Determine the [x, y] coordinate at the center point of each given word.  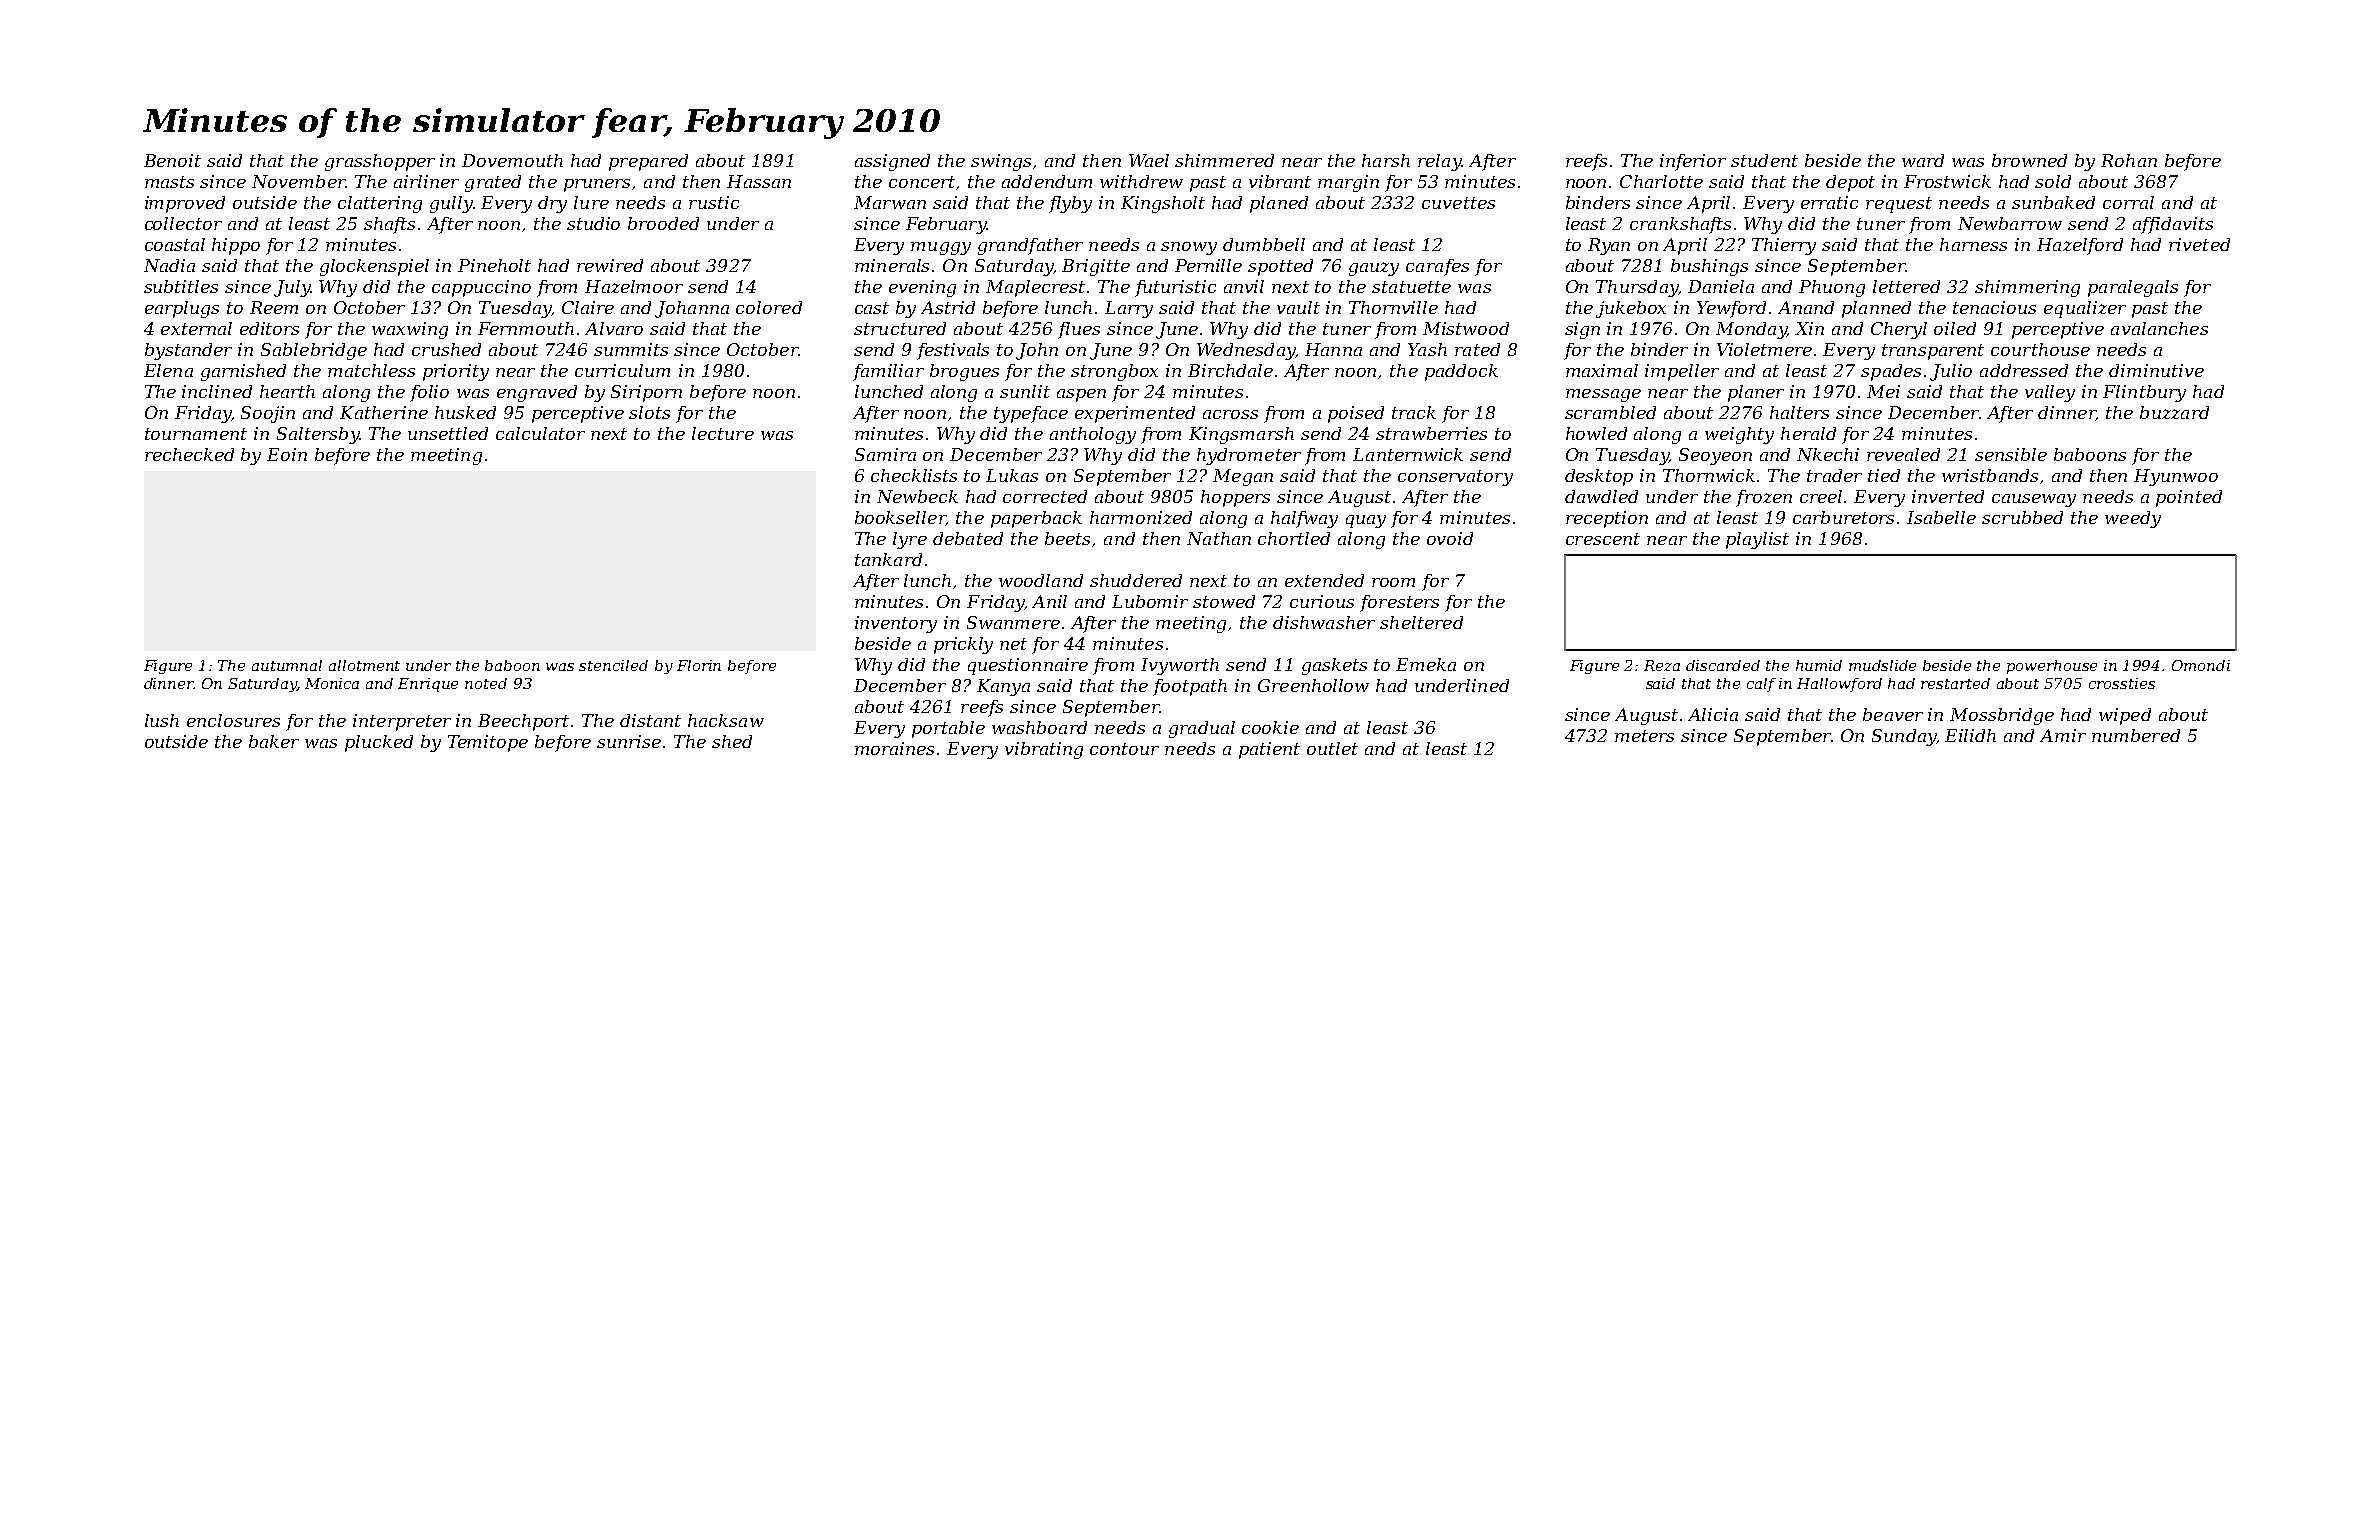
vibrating [1044, 750]
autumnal [287, 665]
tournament [196, 434]
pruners [597, 185]
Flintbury [2144, 393]
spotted [1280, 267]
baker [274, 741]
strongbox [1114, 372]
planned [1876, 309]
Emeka [1426, 664]
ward [1923, 160]
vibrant [1280, 181]
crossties [2122, 683]
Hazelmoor [634, 286]
